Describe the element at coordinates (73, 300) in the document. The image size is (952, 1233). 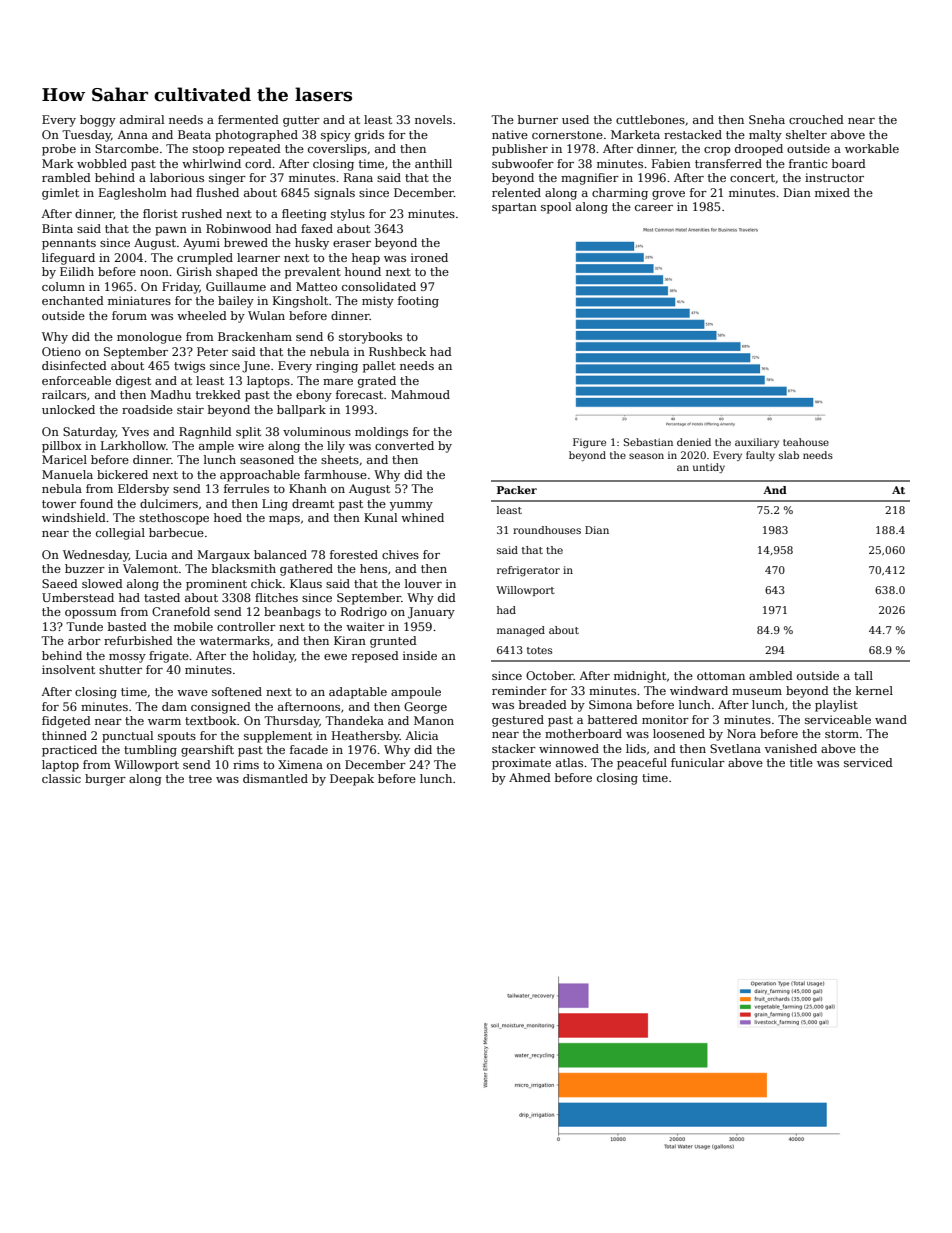
I see `enchanted` at that location.
